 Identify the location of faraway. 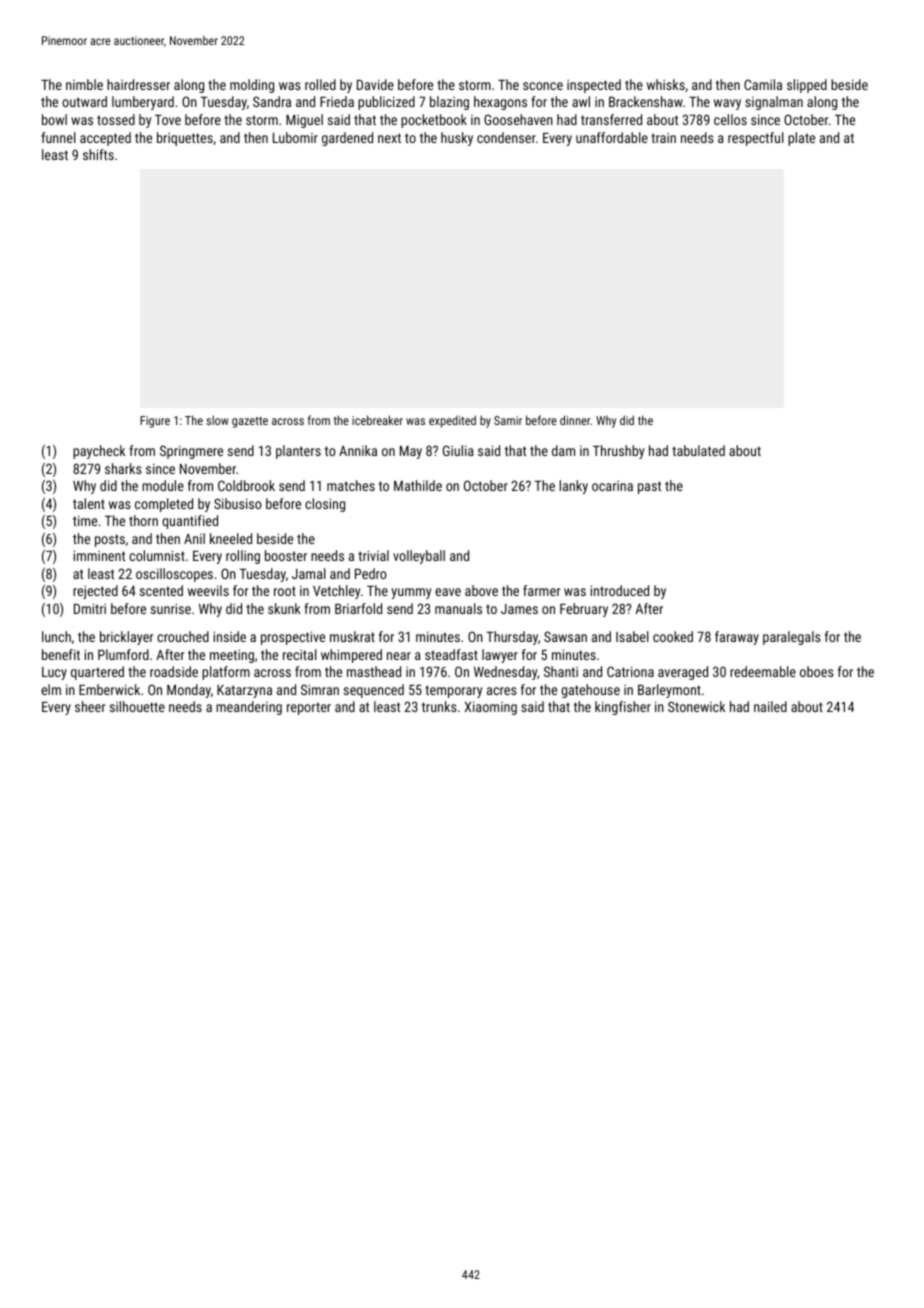
(737, 638).
